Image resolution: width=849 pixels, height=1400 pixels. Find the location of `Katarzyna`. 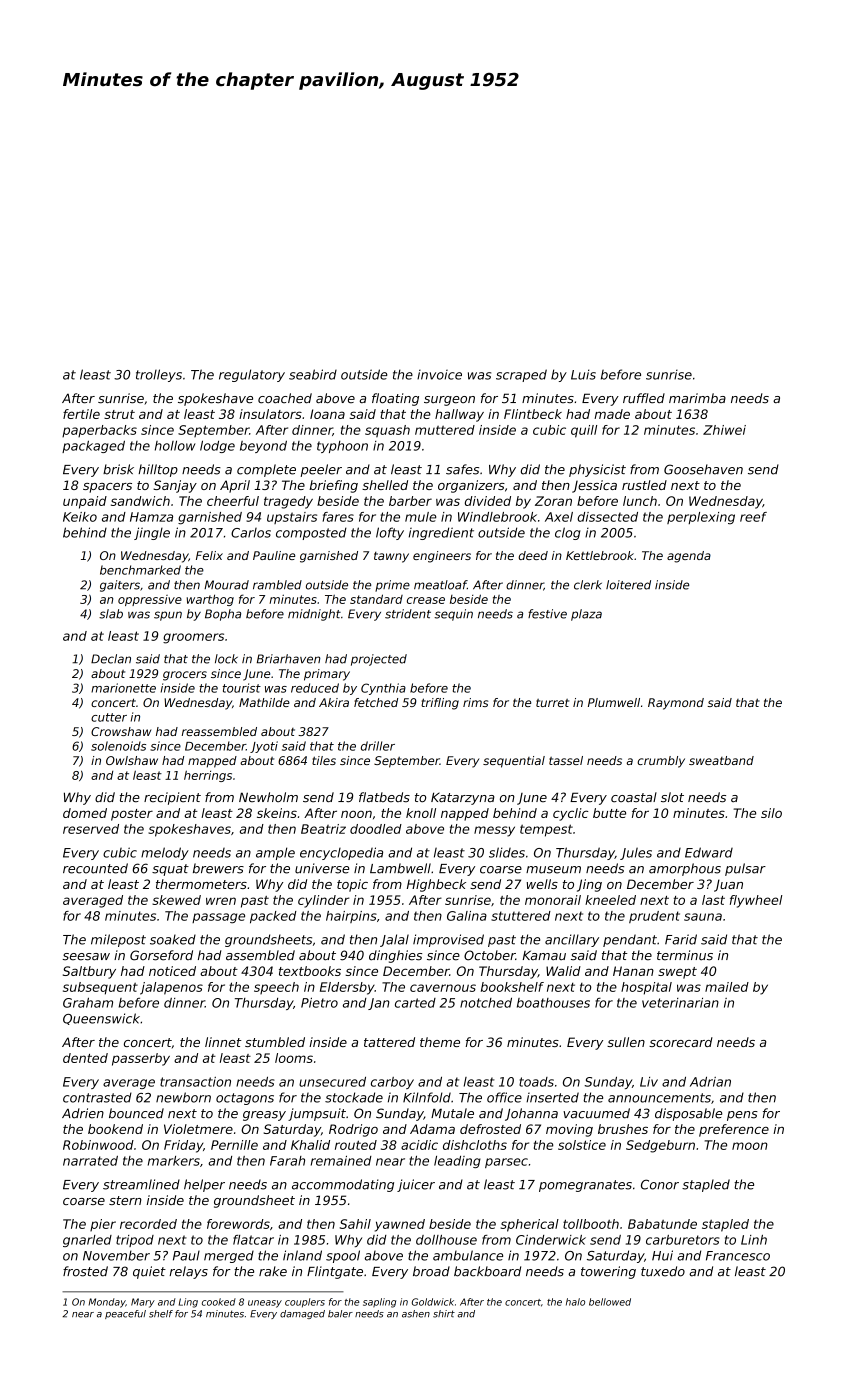

Katarzyna is located at coordinates (463, 798).
